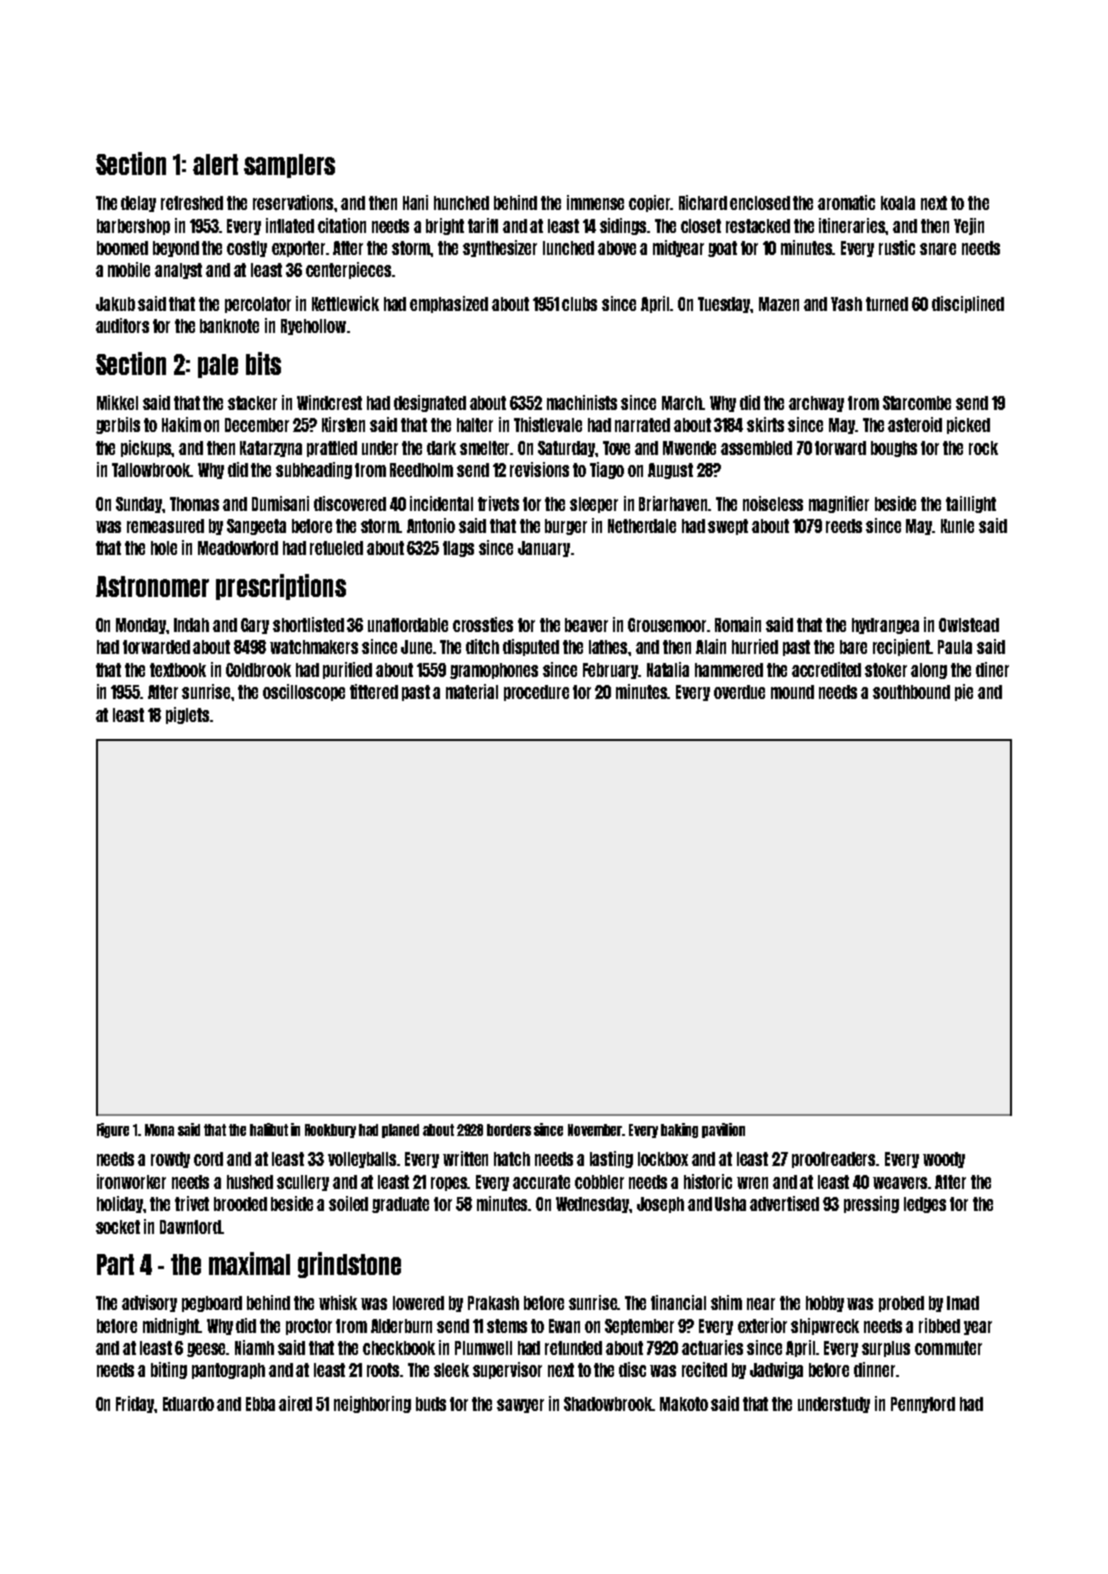 The height and width of the page is (1574, 1108). What do you see at coordinates (897, 247) in the page?
I see `rustic` at bounding box center [897, 247].
